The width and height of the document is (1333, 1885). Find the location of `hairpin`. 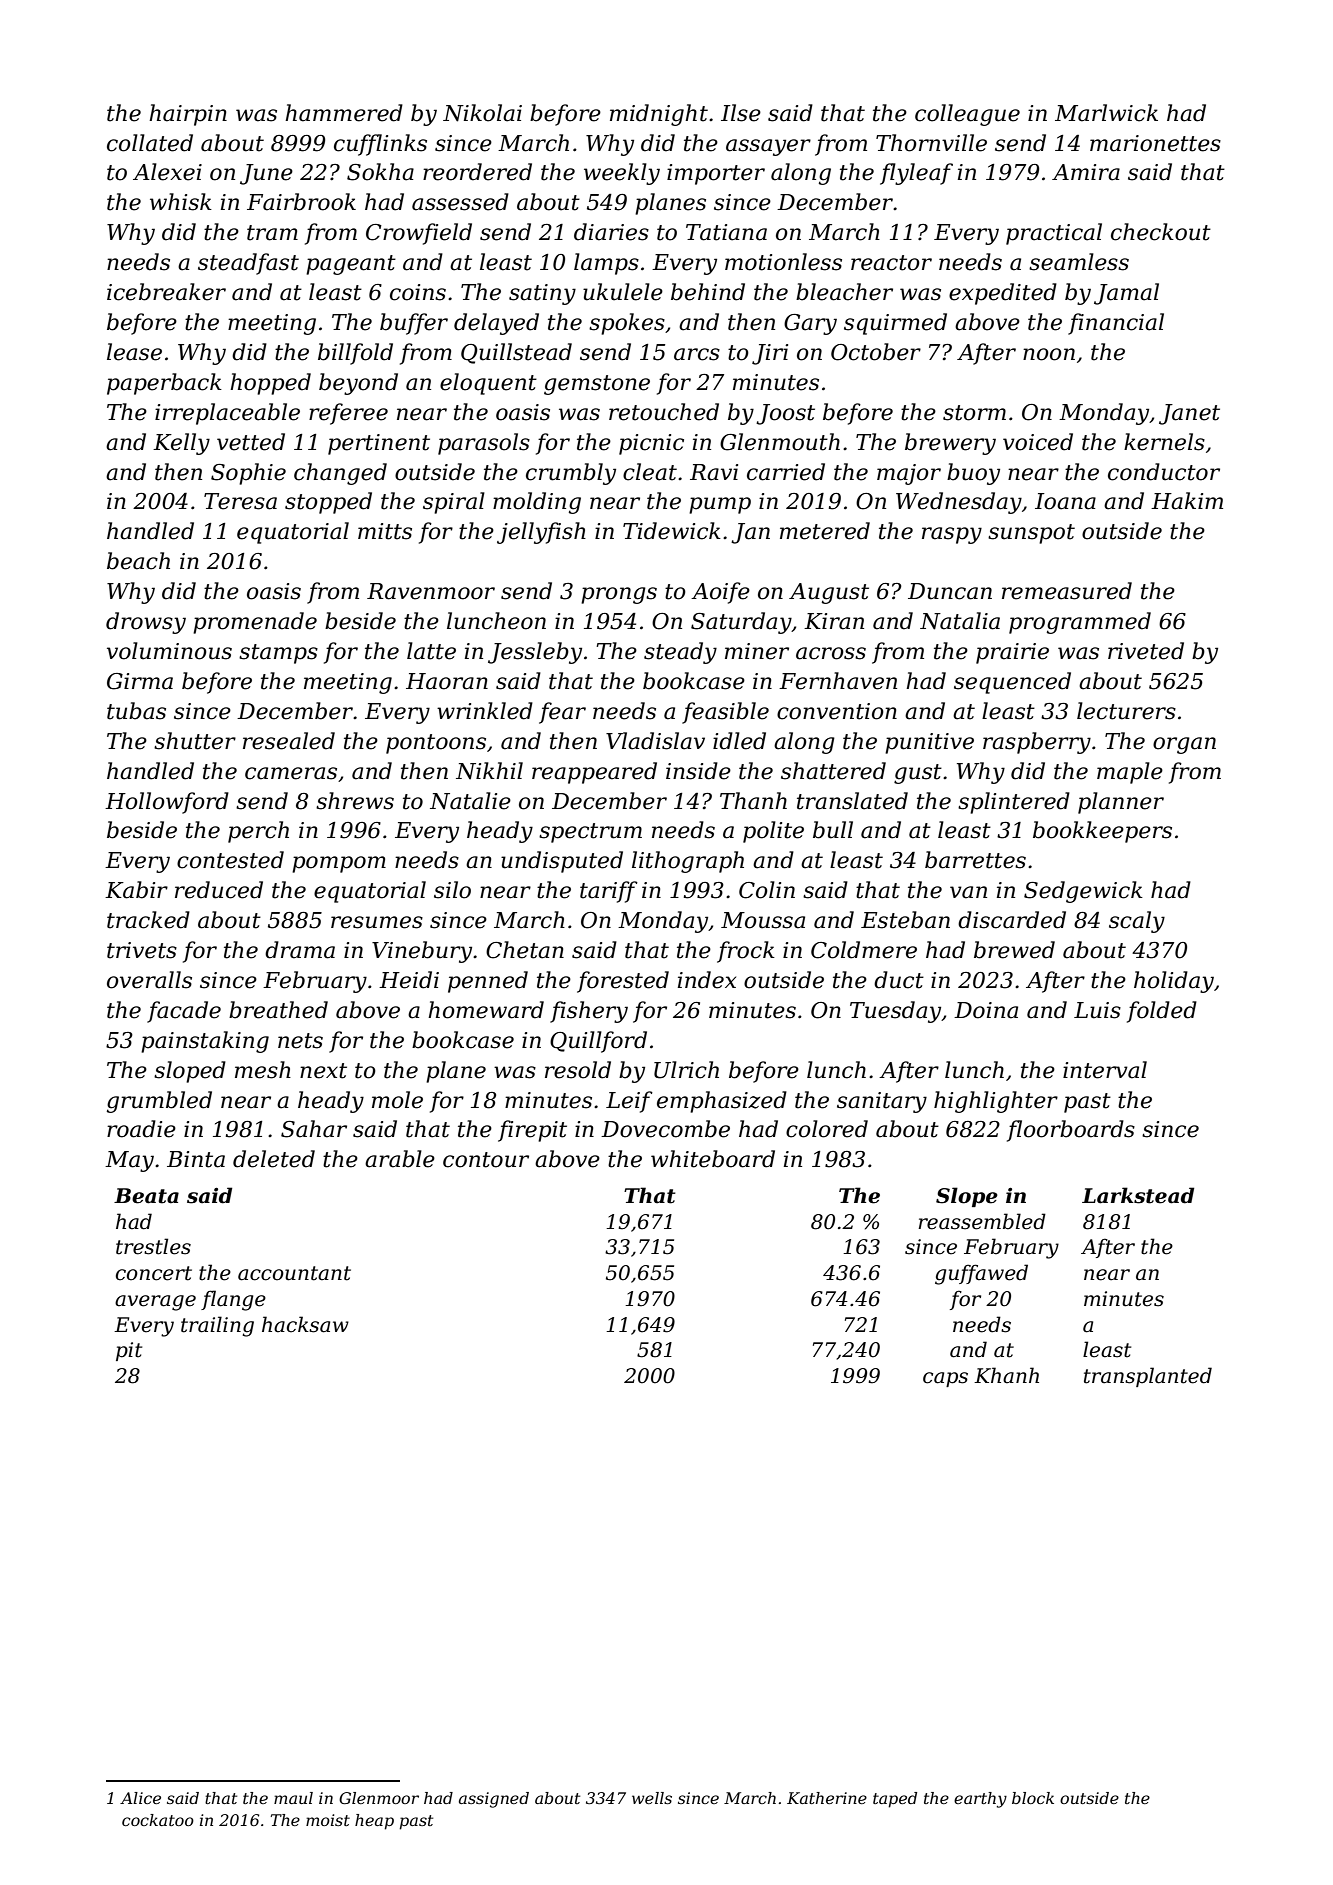

hairpin is located at coordinates (188, 115).
